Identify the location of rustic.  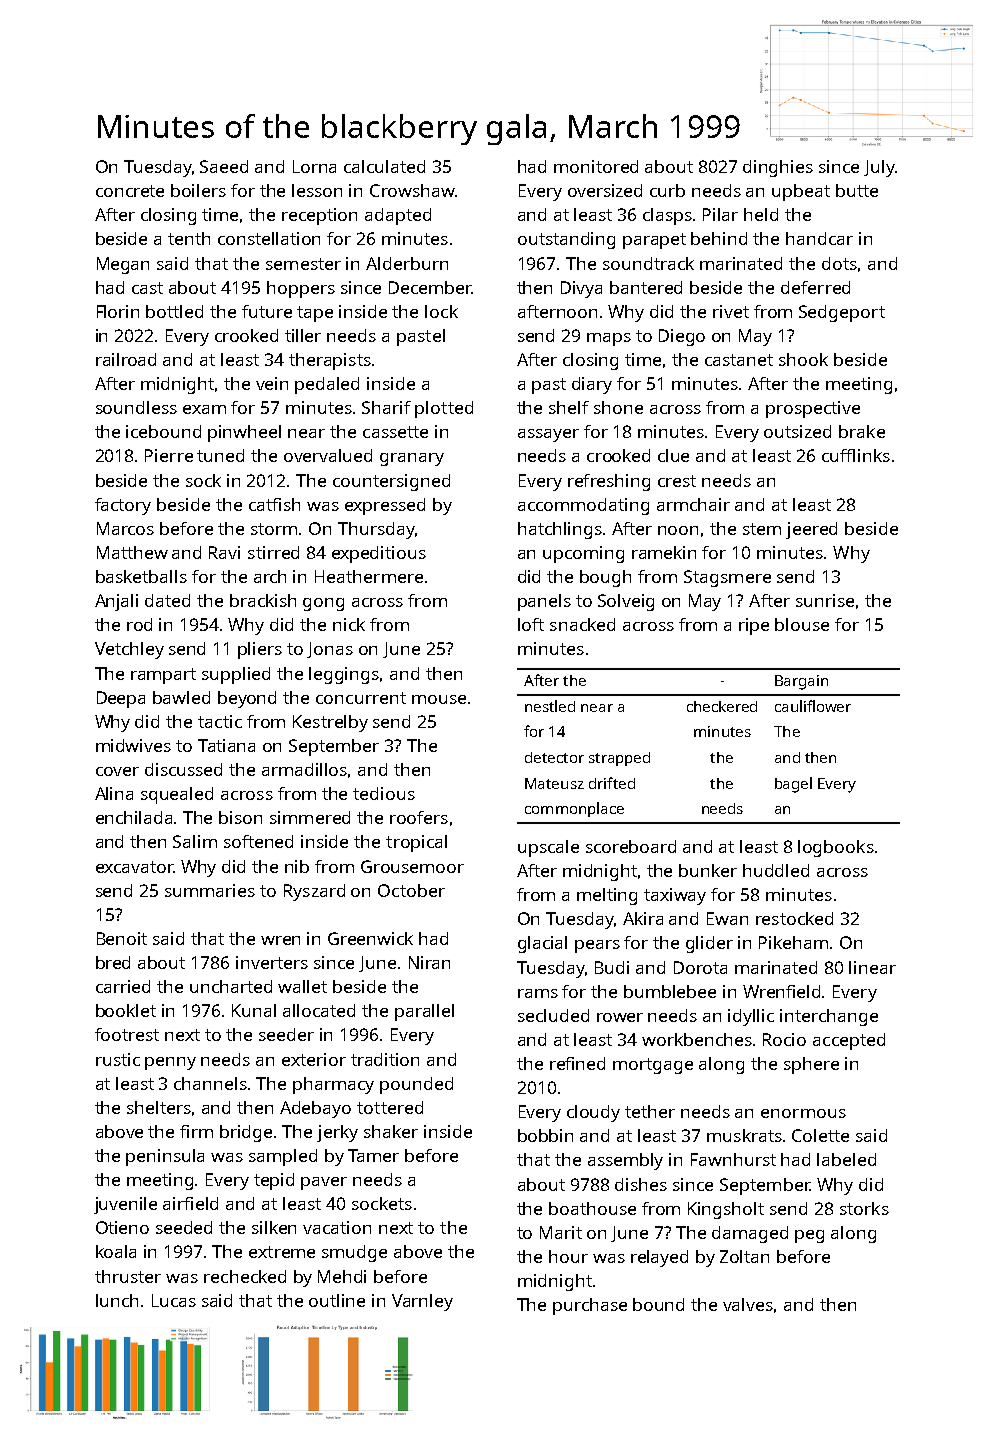
(118, 1059).
